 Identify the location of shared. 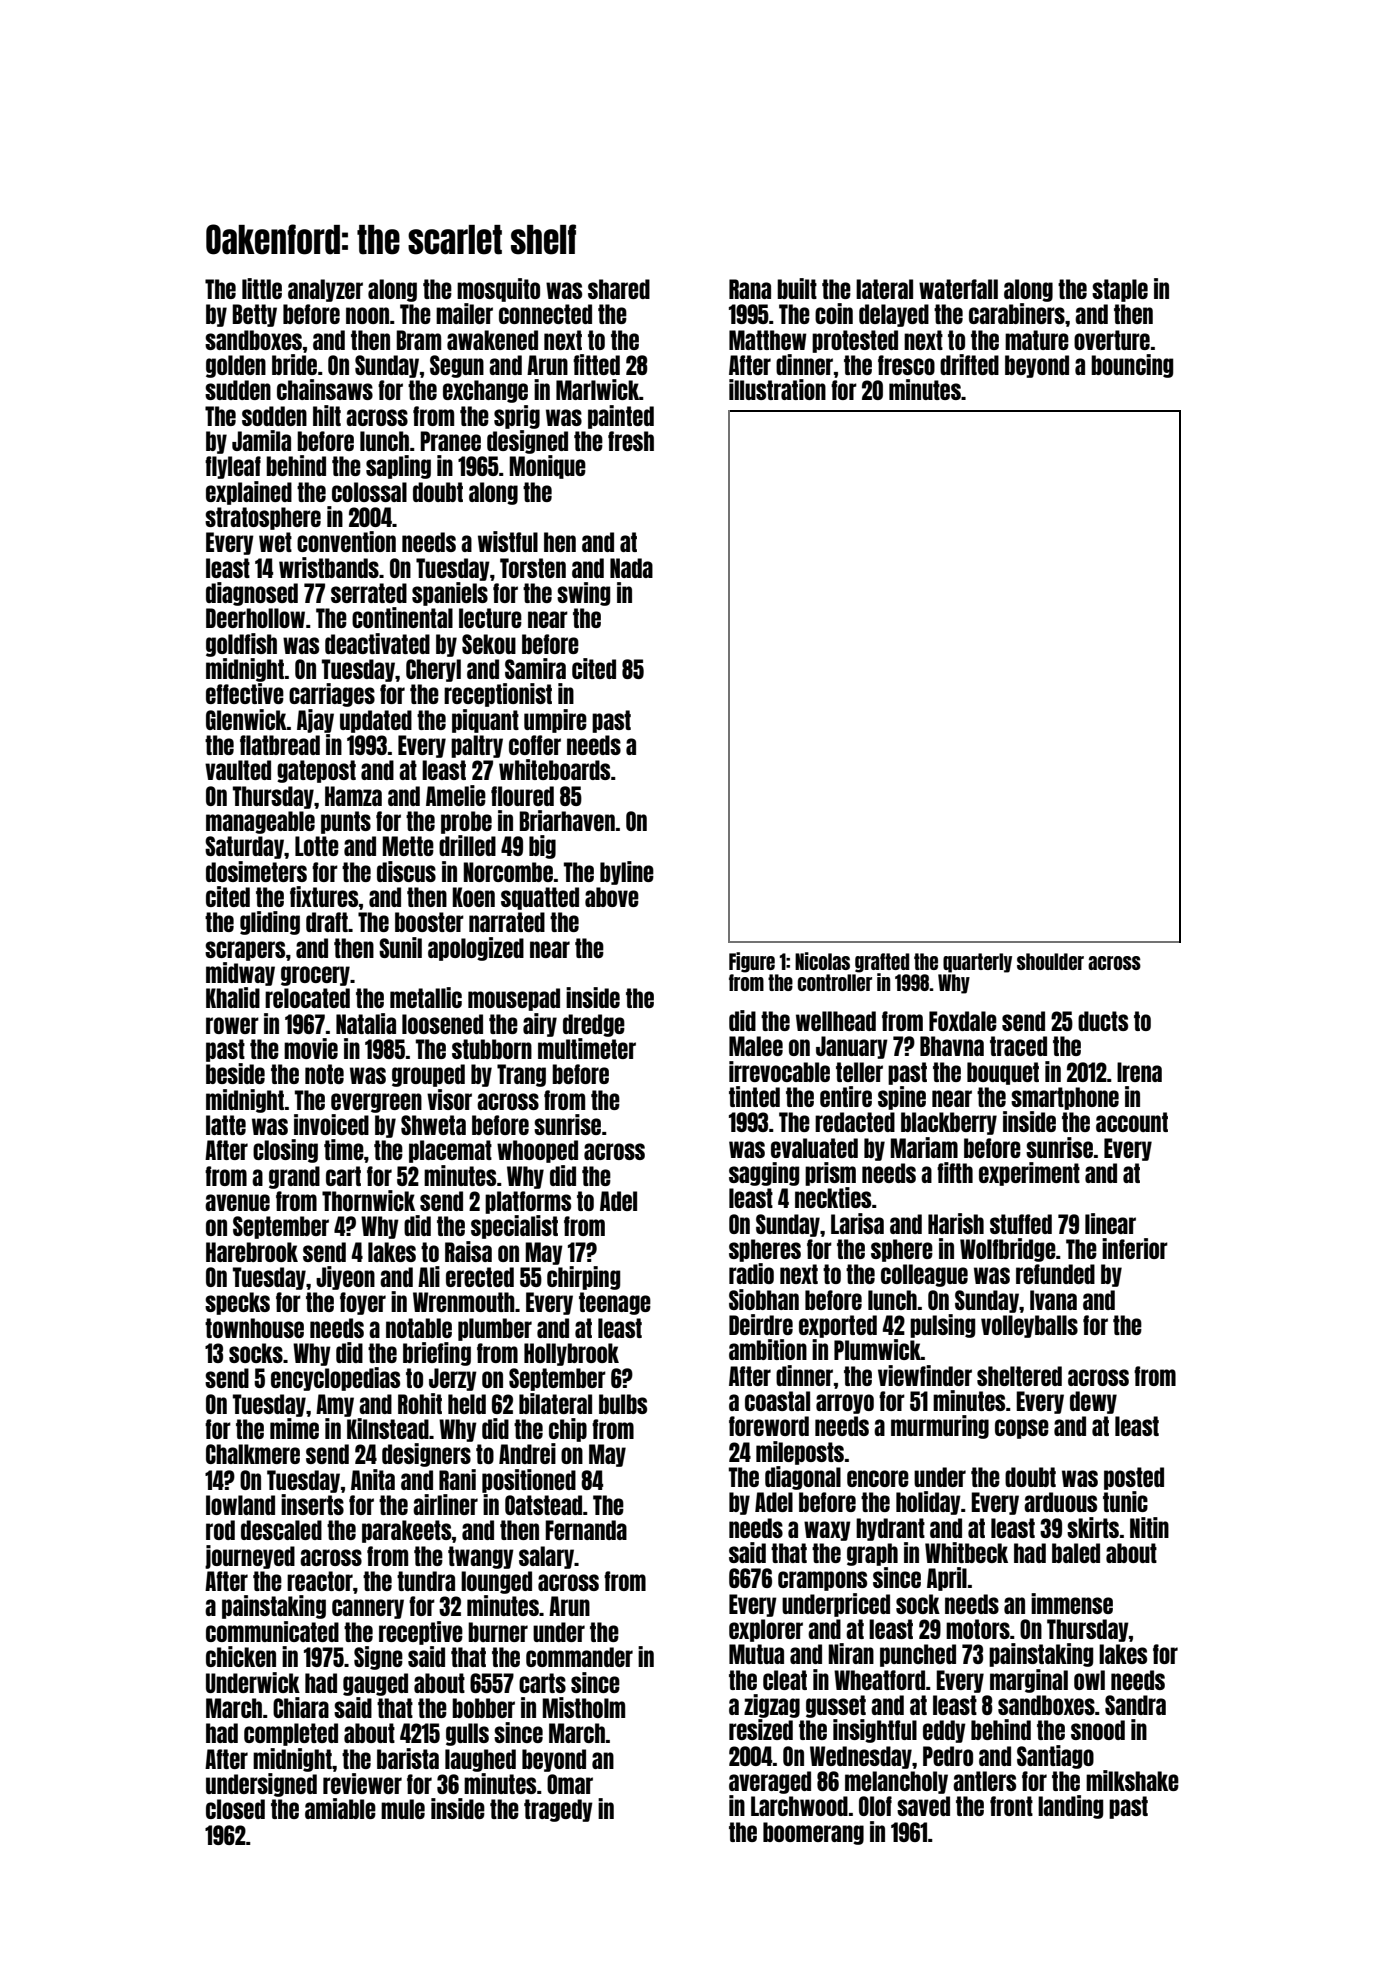
(619, 289).
